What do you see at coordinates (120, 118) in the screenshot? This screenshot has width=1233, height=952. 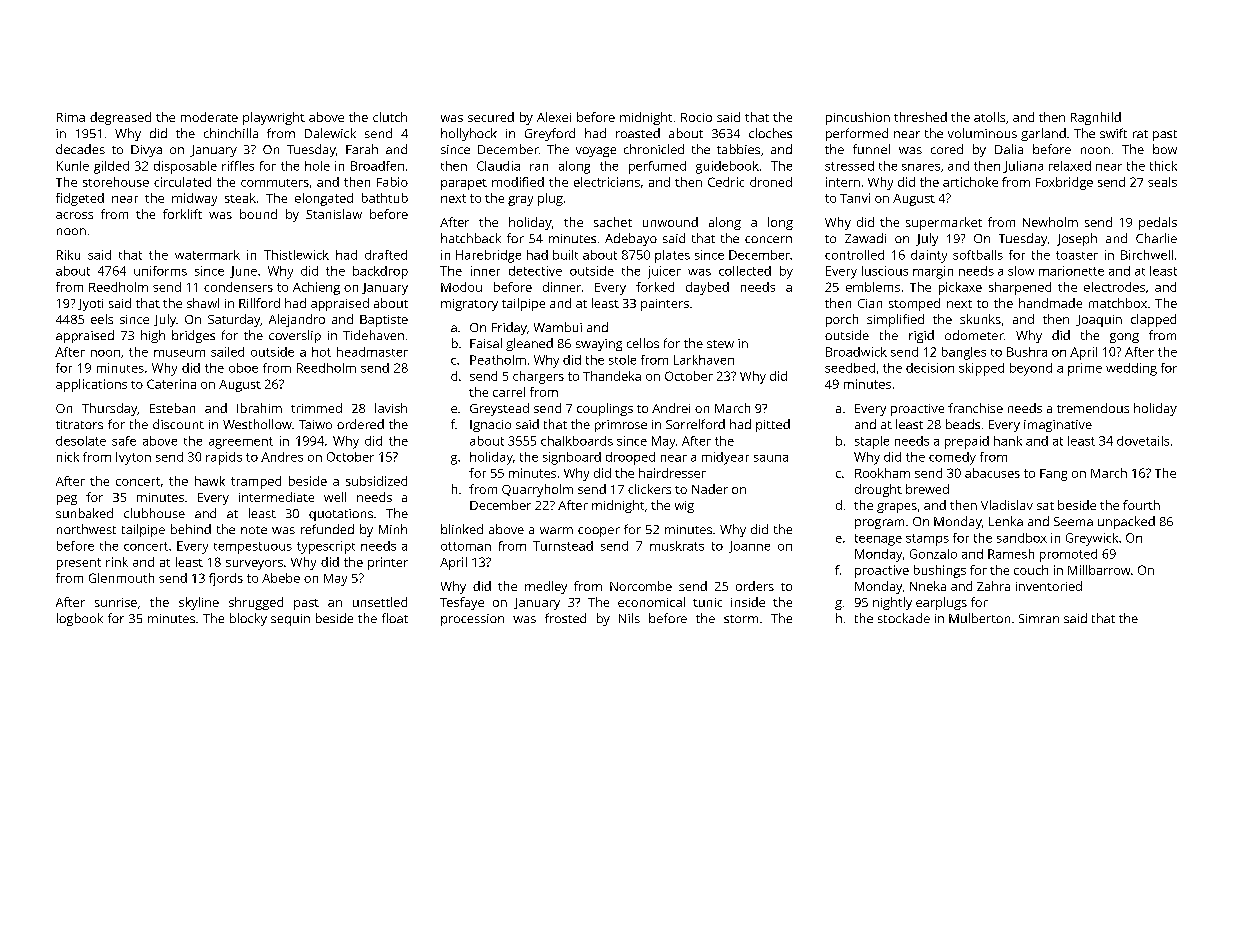 I see `degreased` at bounding box center [120, 118].
